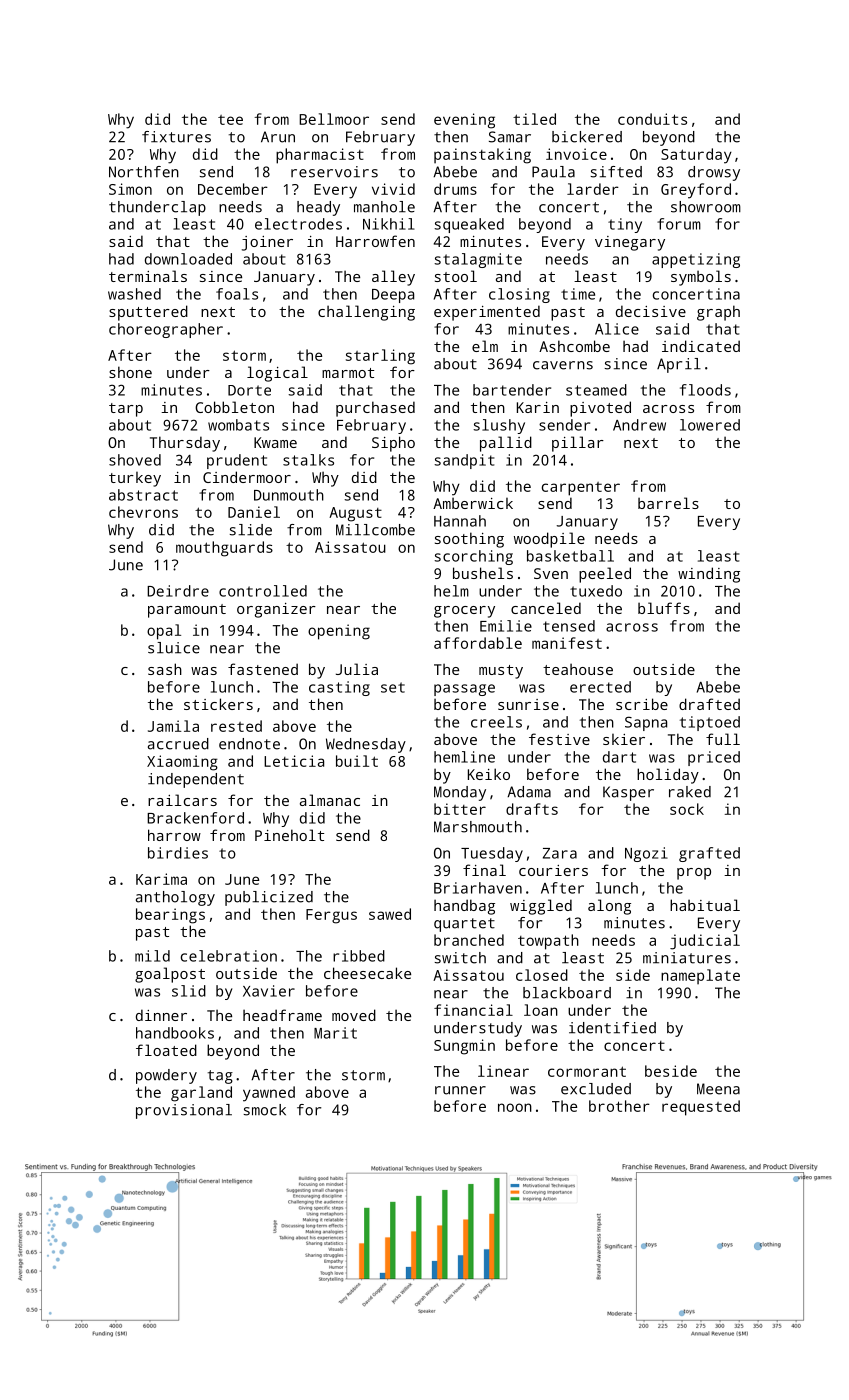  Describe the element at coordinates (696, 191) in the screenshot. I see `Greyford` at that location.
